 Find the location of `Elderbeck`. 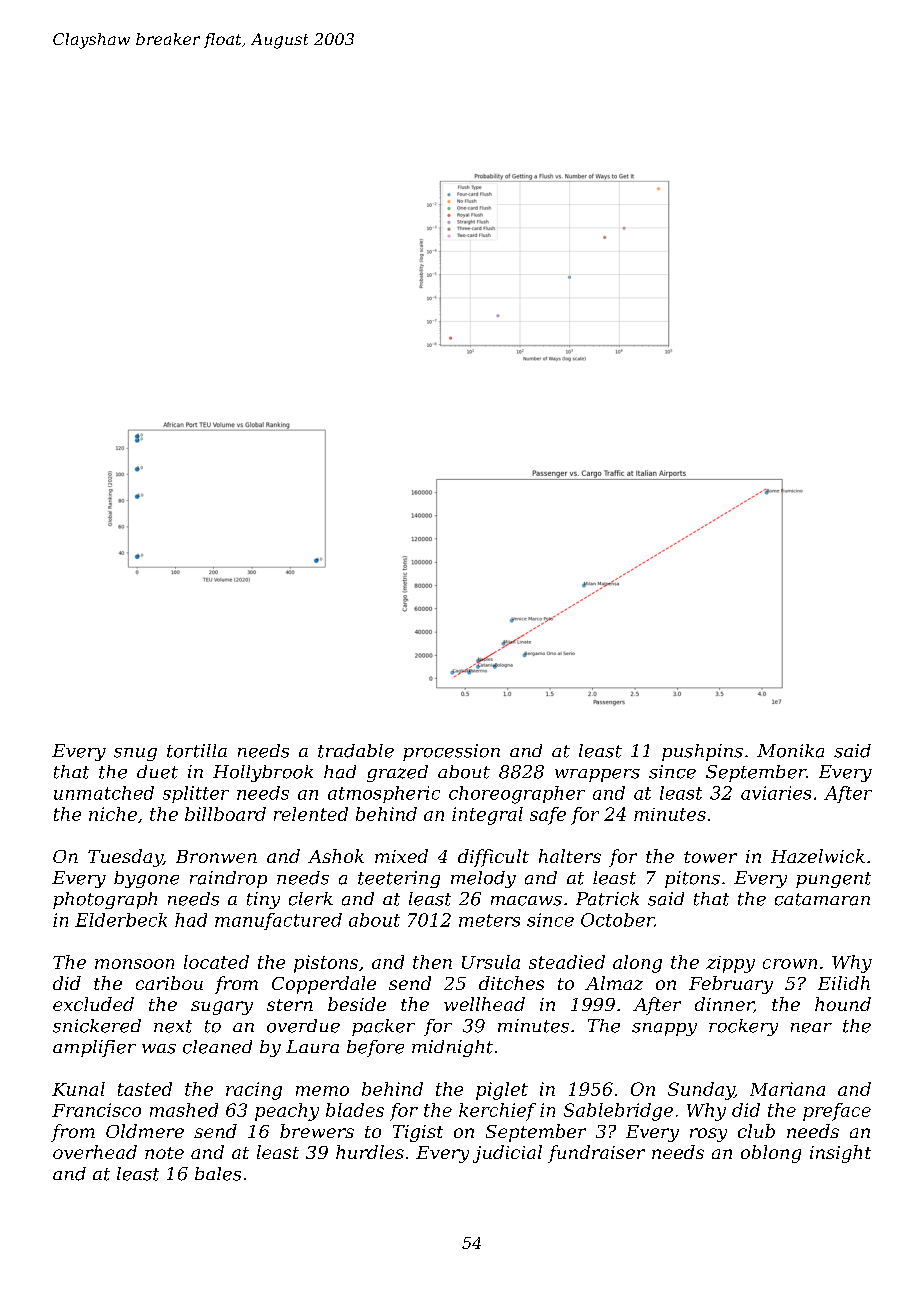

Elderbeck is located at coordinates (121, 920).
